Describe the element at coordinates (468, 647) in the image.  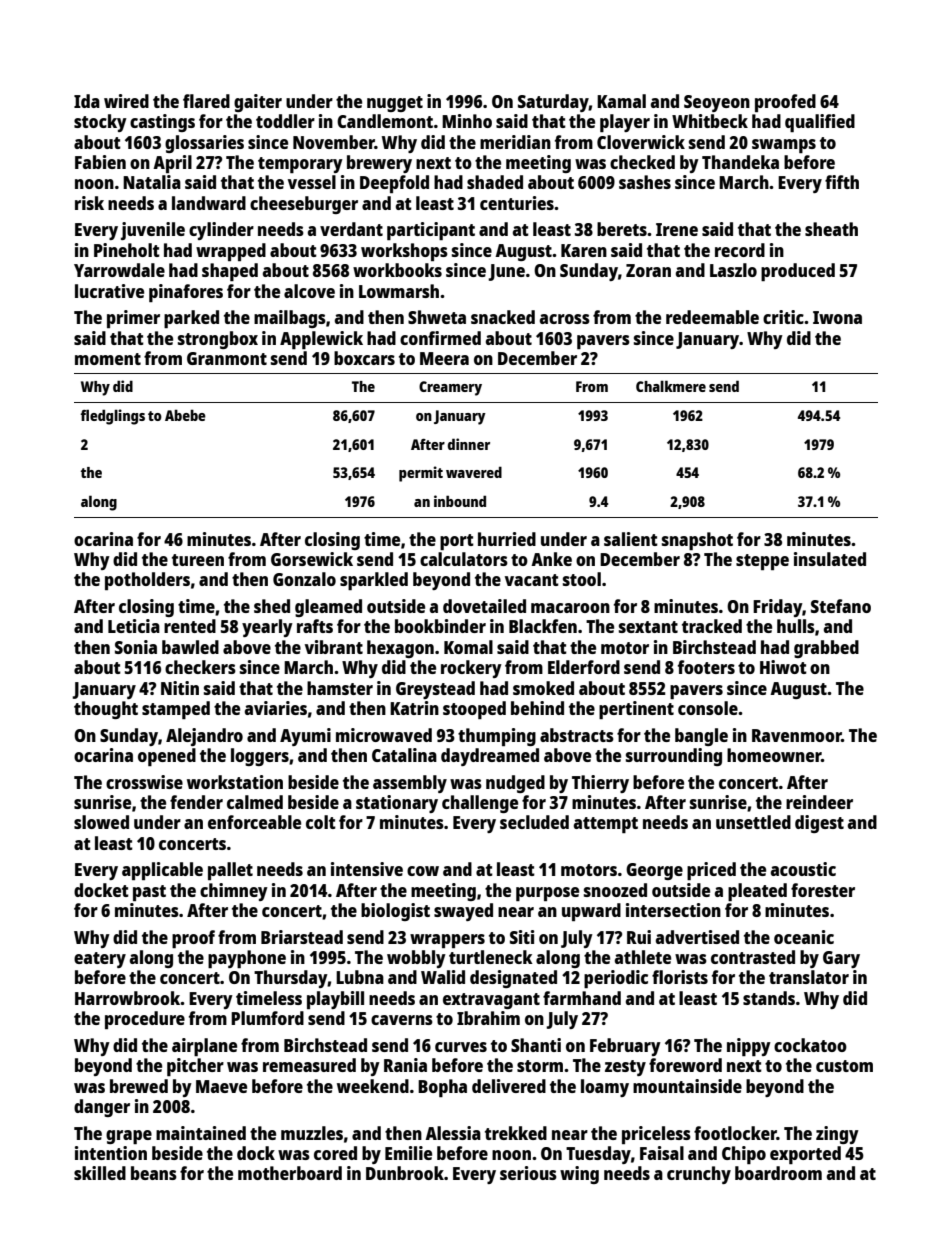
I see `Komal` at that location.
